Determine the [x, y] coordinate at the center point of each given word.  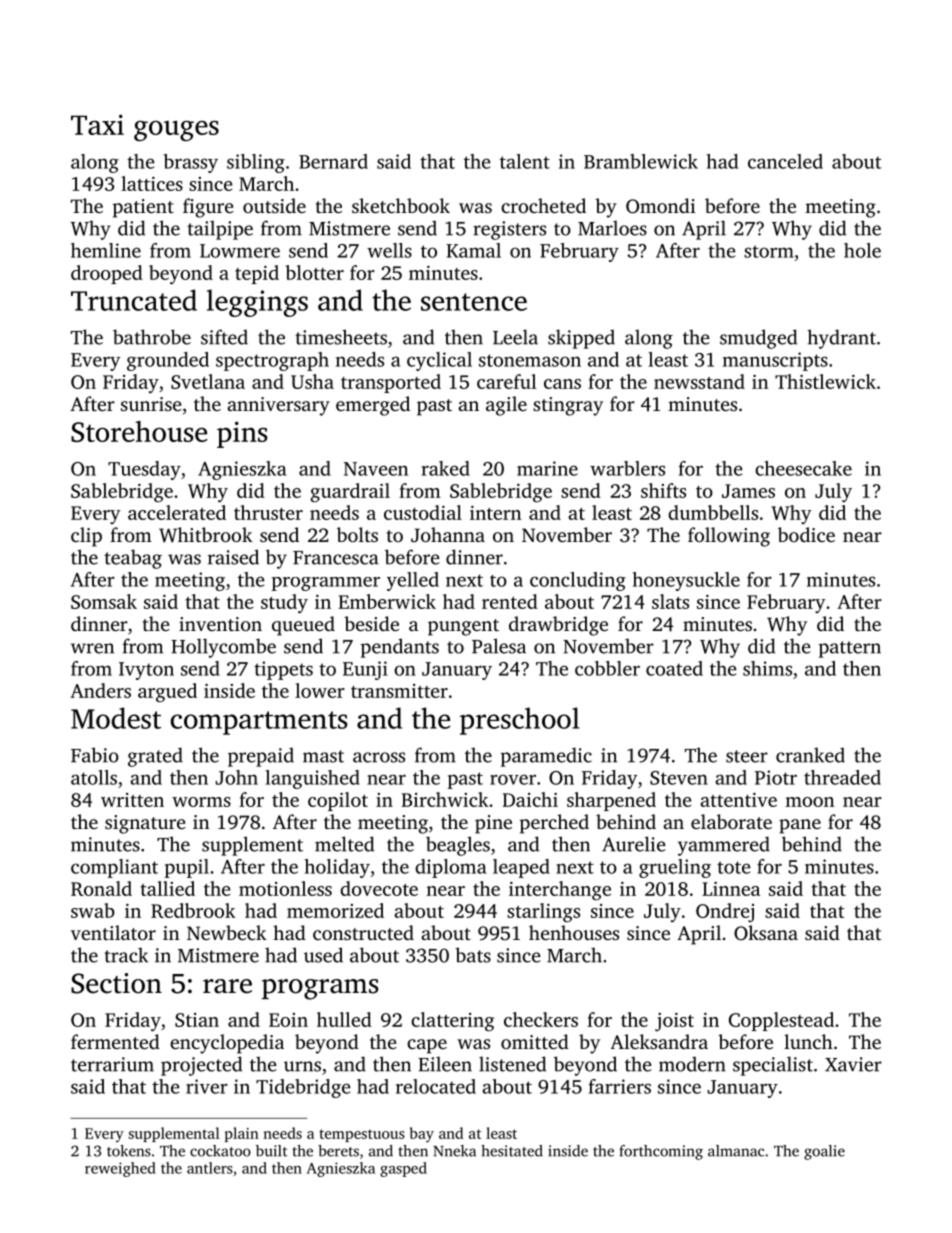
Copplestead [781, 1021]
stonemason [530, 360]
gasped [403, 1169]
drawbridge [558, 626]
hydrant [841, 339]
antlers [210, 1168]
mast [323, 756]
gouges [176, 130]
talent [525, 161]
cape [427, 1046]
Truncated [134, 300]
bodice [806, 534]
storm [769, 251]
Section [116, 983]
